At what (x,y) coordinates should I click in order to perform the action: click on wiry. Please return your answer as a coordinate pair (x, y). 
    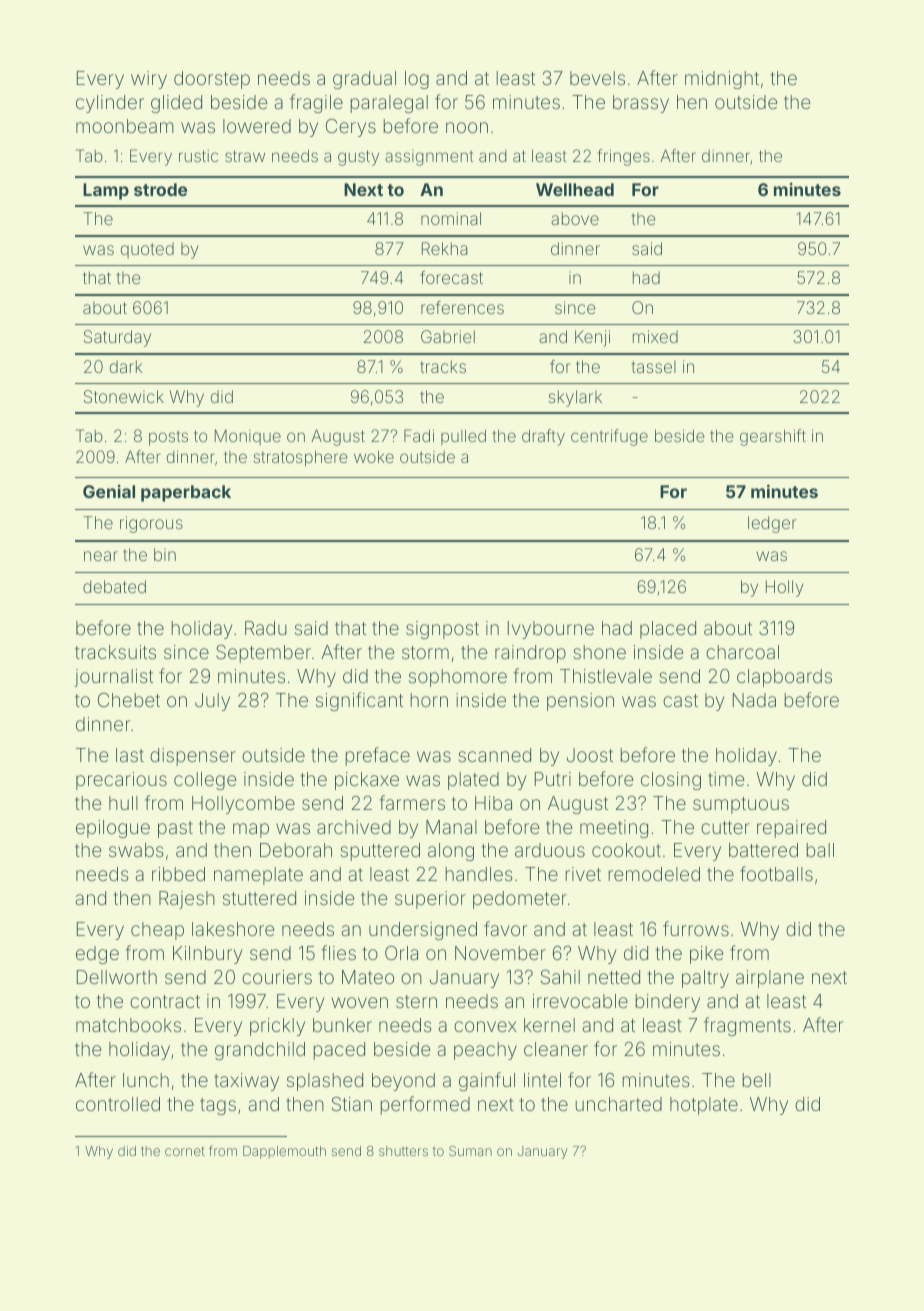
    Looking at the image, I should click on (149, 80).
